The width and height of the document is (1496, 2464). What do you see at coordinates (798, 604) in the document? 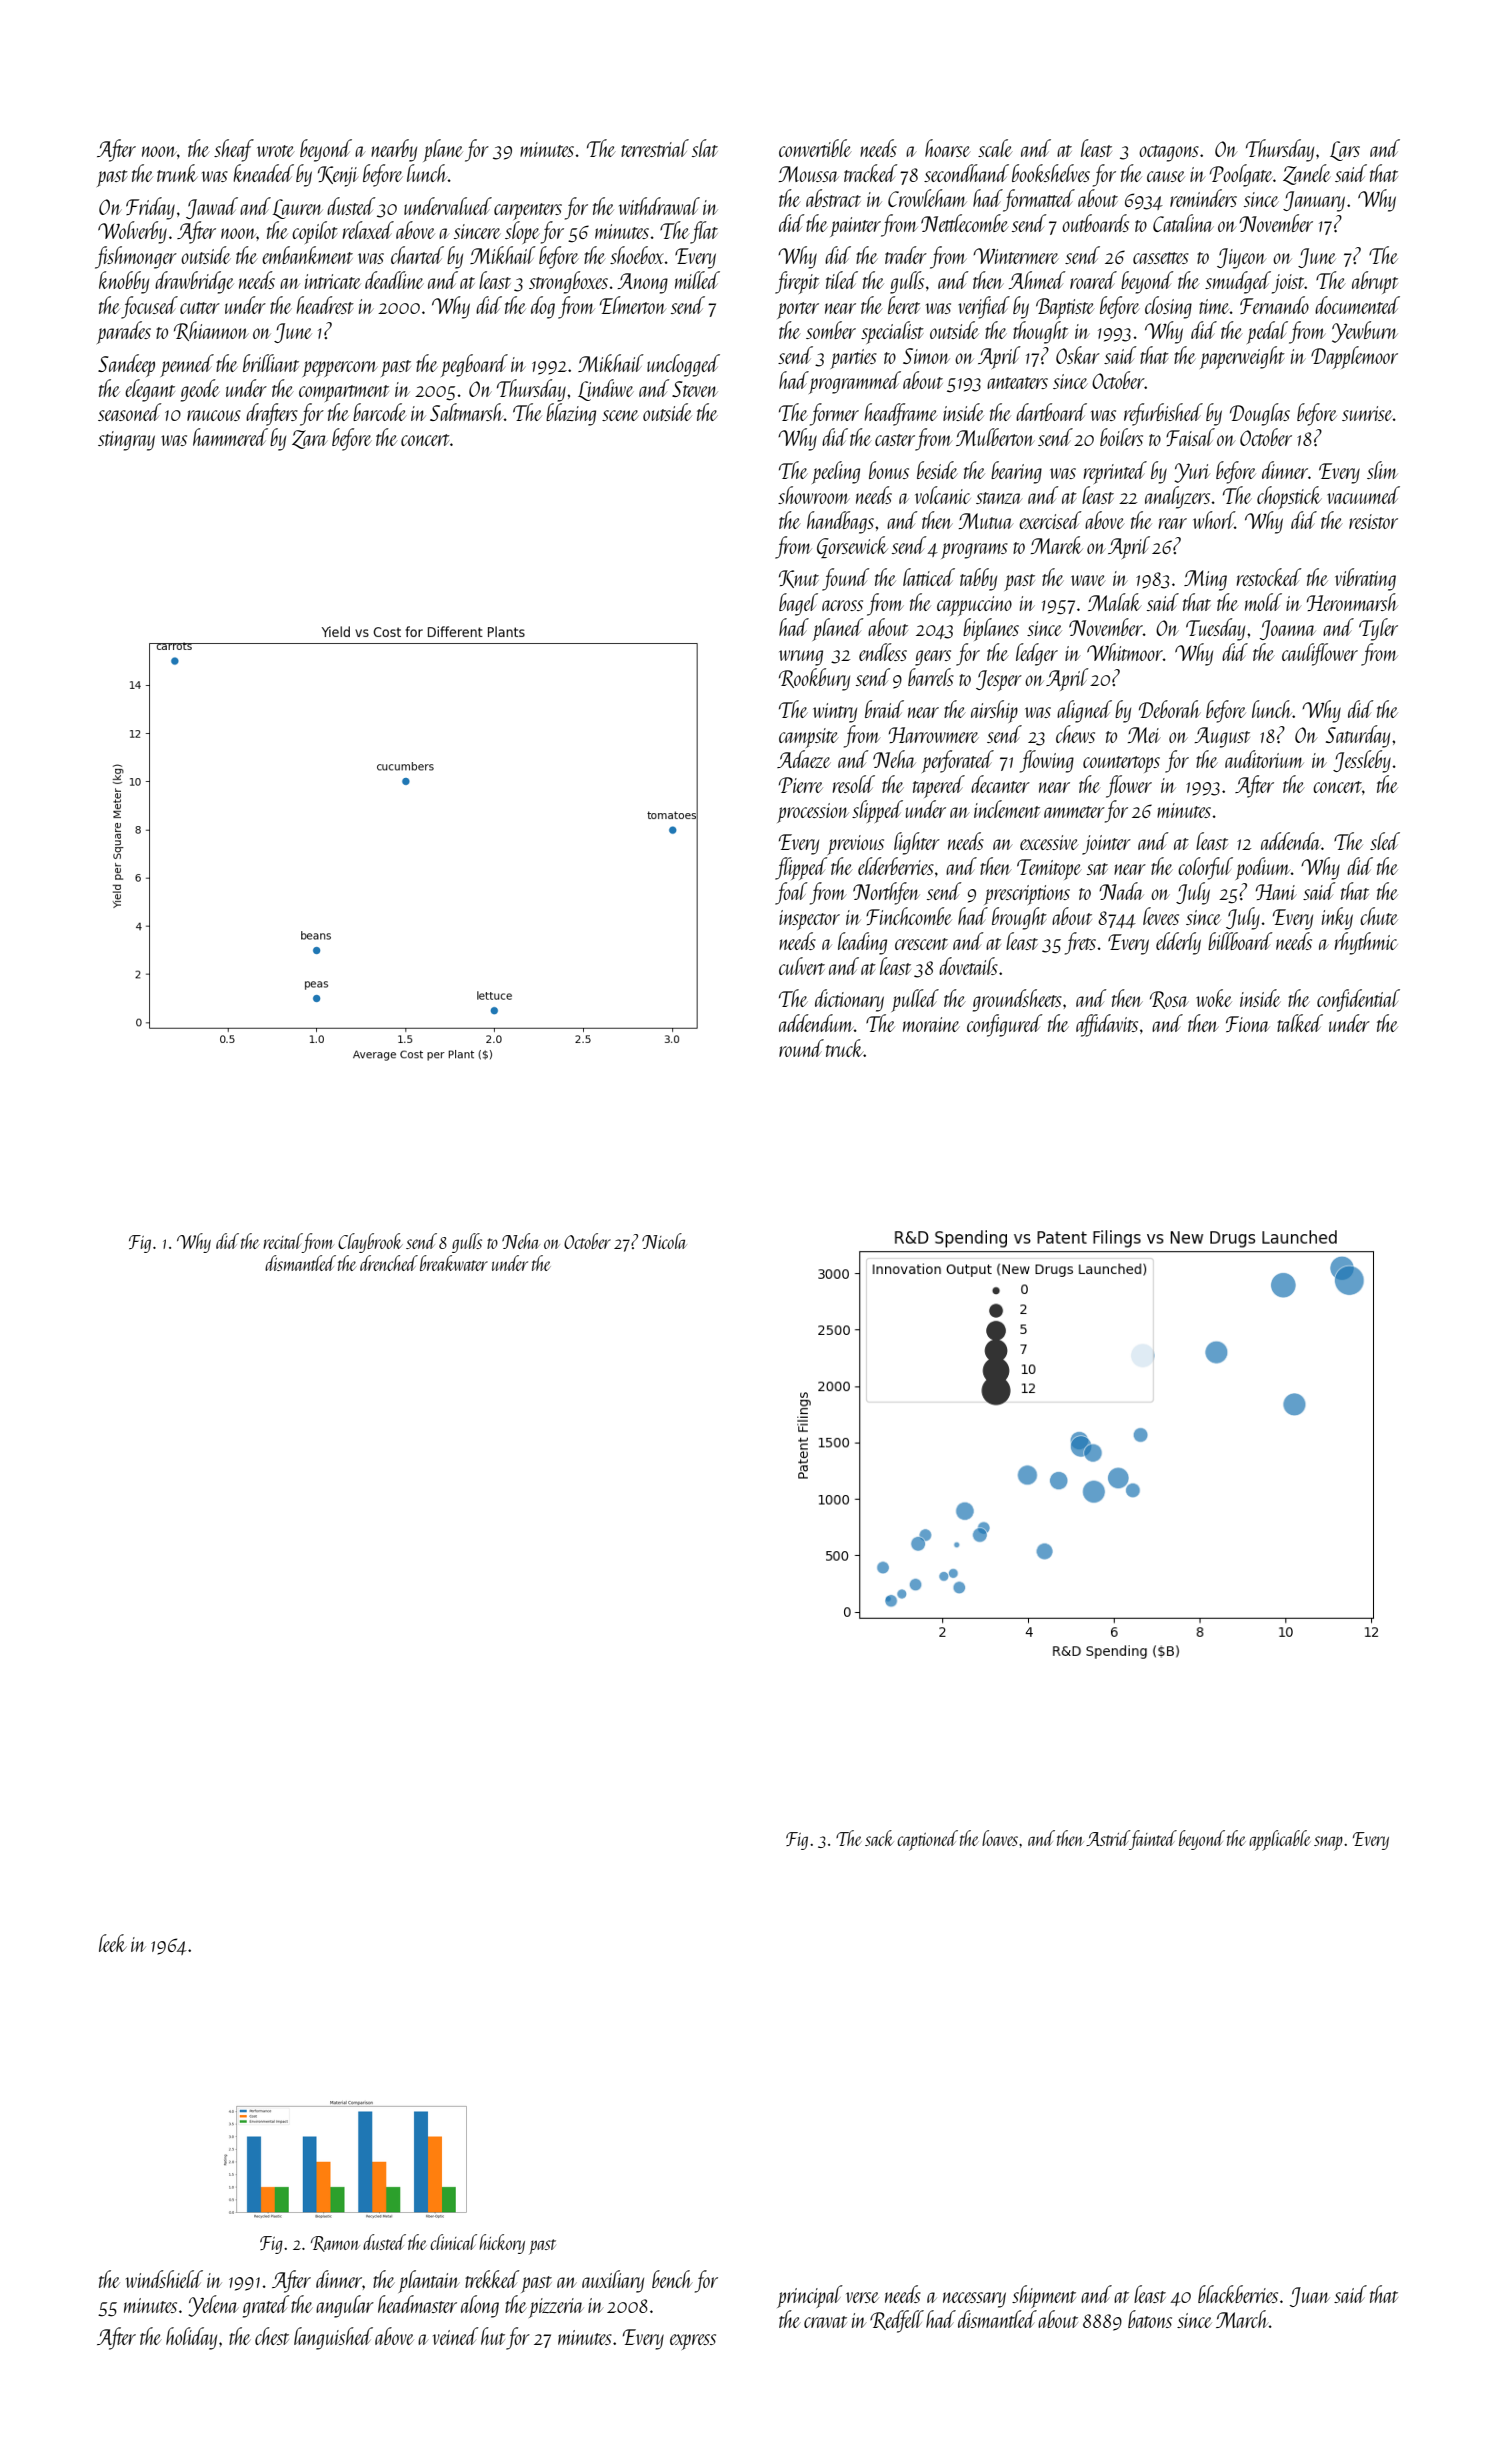
I see `bagel` at bounding box center [798, 604].
